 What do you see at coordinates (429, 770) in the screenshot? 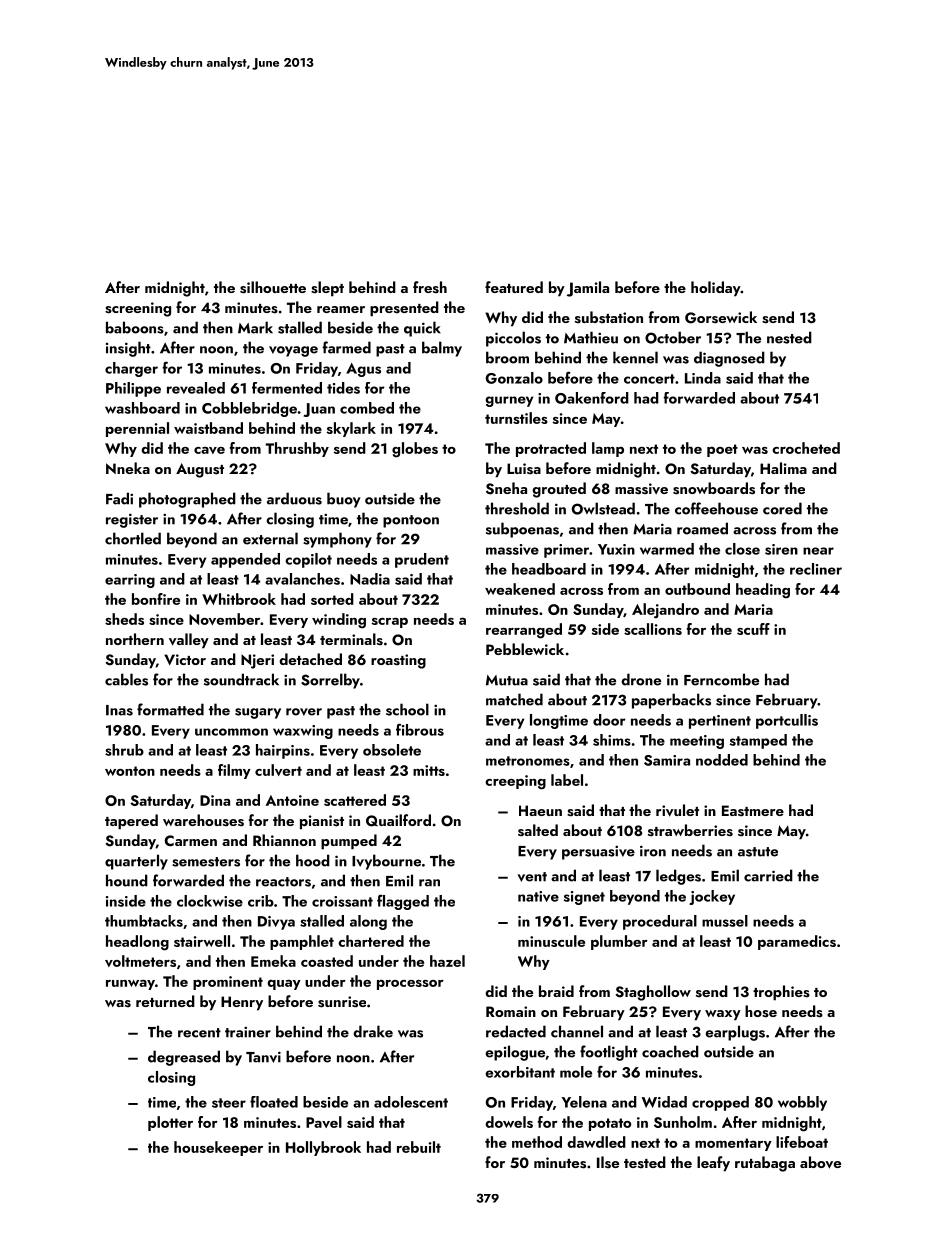
I see `mitts` at bounding box center [429, 770].
